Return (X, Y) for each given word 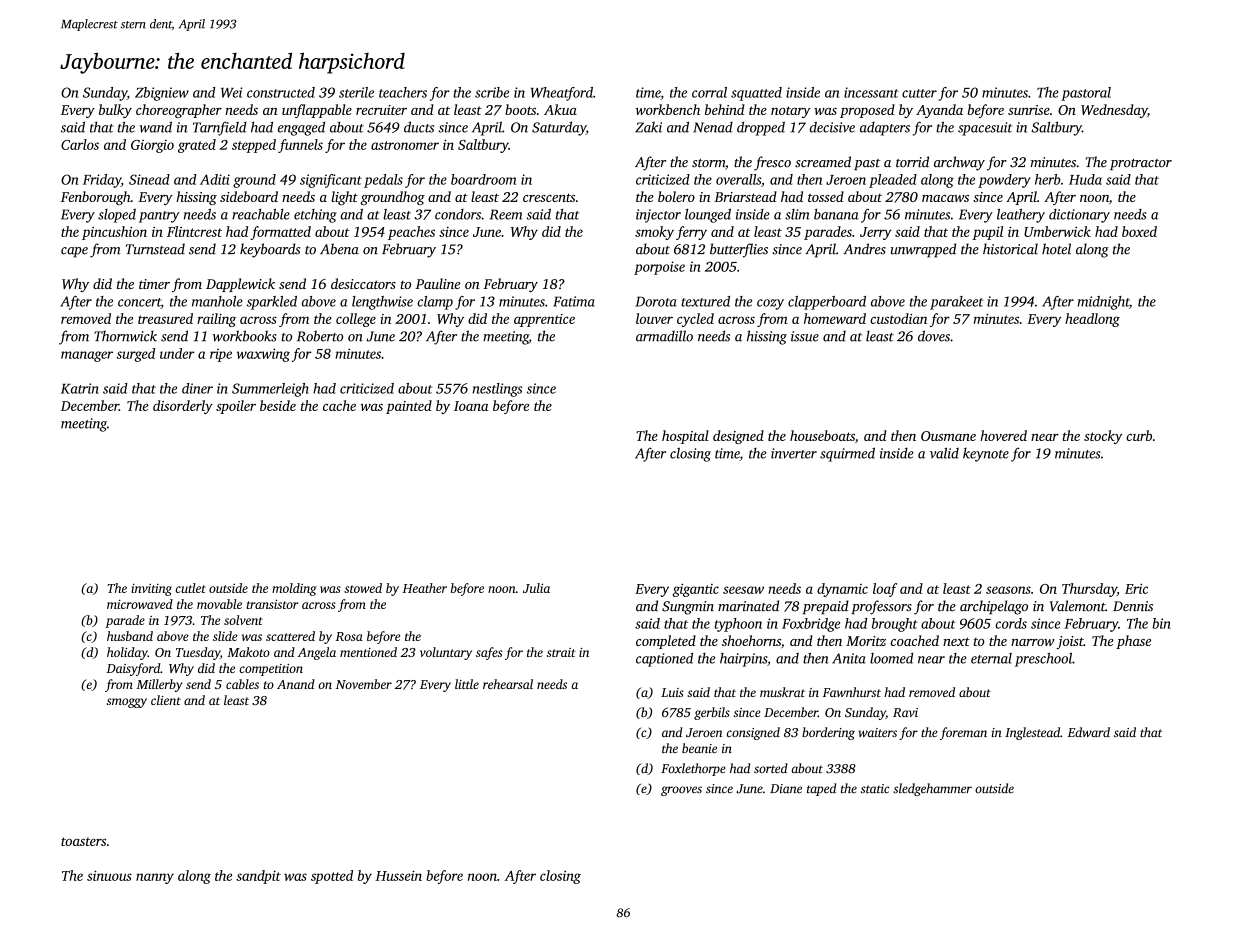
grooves (681, 791)
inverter (794, 453)
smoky (654, 233)
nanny (155, 878)
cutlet (190, 588)
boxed (1139, 231)
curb (1139, 435)
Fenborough (96, 198)
